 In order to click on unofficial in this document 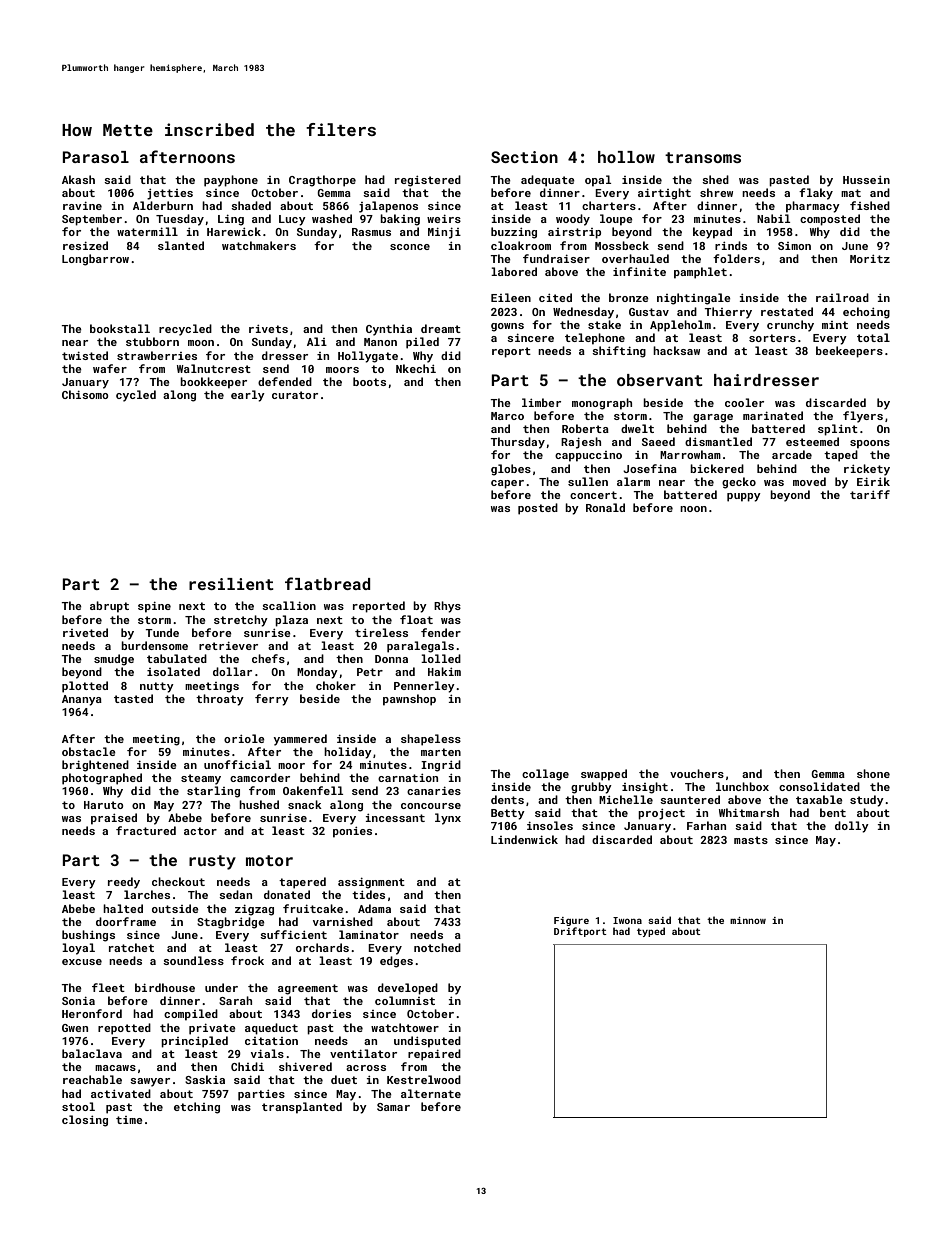, I will do `click(237, 764)`.
